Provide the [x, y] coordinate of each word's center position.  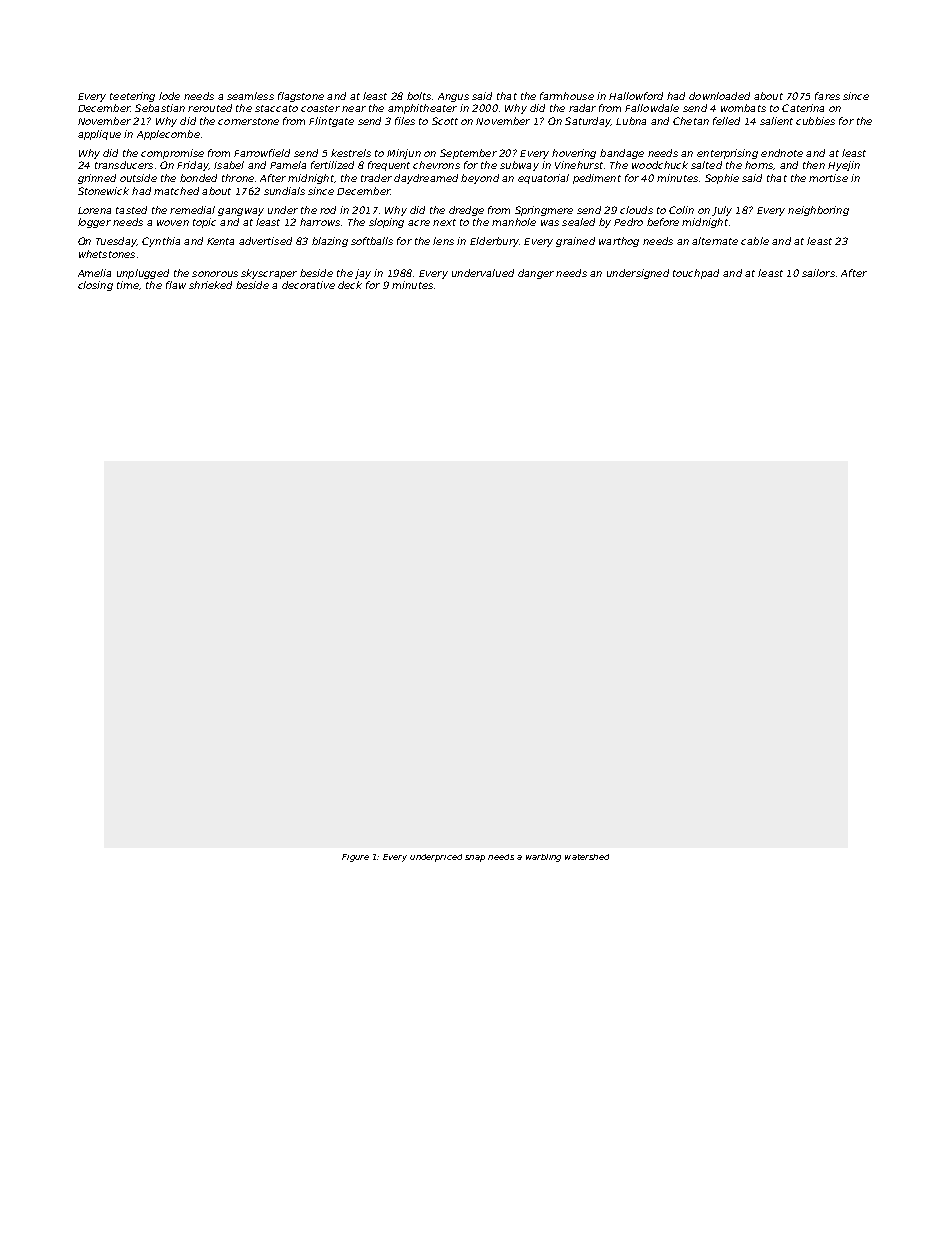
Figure [355, 858]
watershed [587, 857]
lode [169, 96]
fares [827, 96]
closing [95, 286]
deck [350, 285]
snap [475, 858]
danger [536, 274]
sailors [818, 273]
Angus [453, 97]
